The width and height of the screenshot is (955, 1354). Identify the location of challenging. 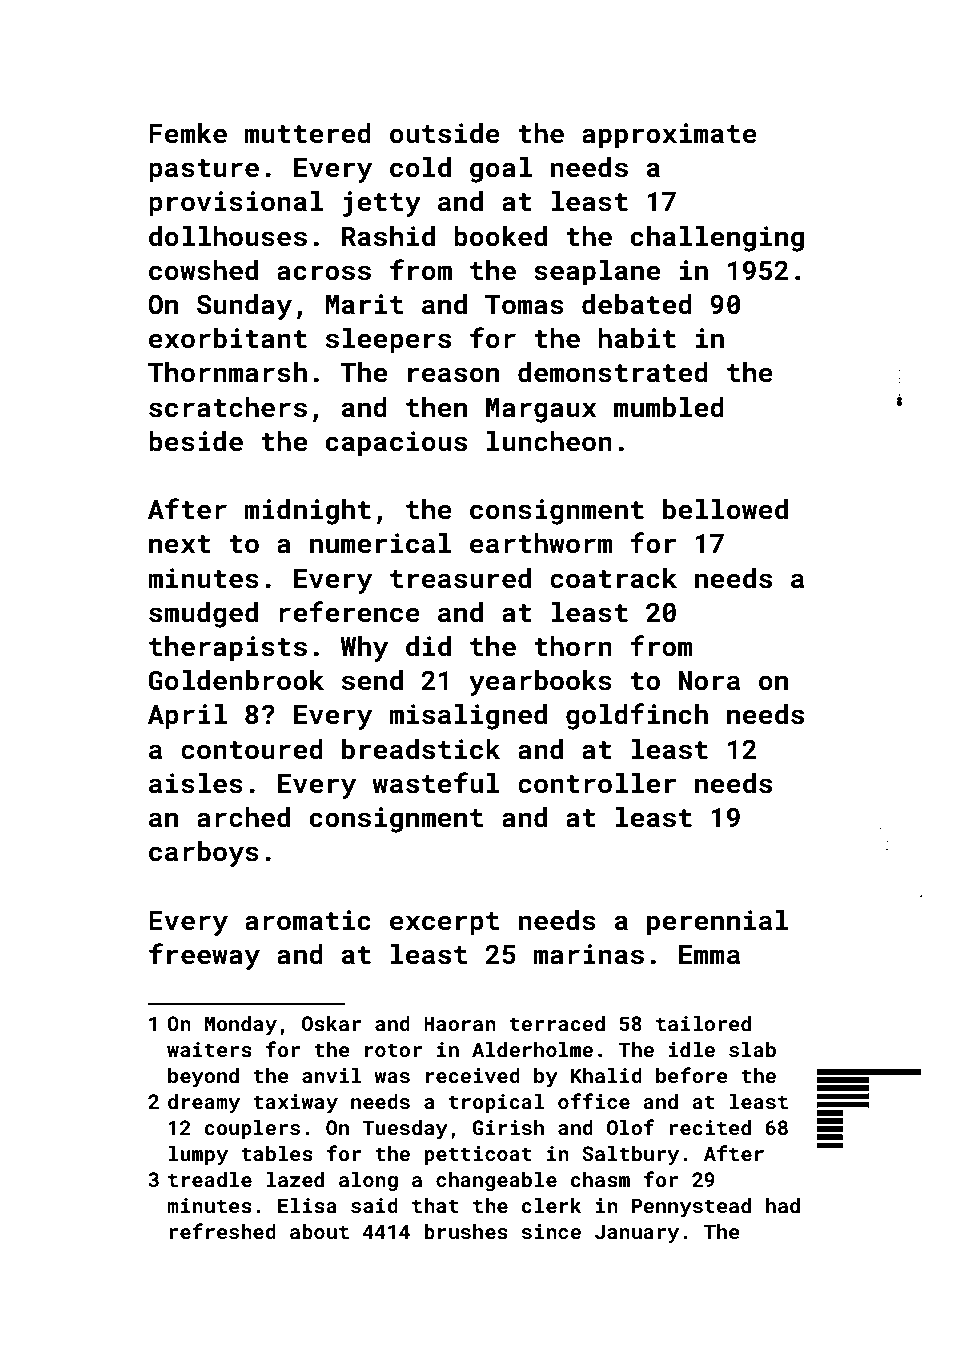
(717, 239).
